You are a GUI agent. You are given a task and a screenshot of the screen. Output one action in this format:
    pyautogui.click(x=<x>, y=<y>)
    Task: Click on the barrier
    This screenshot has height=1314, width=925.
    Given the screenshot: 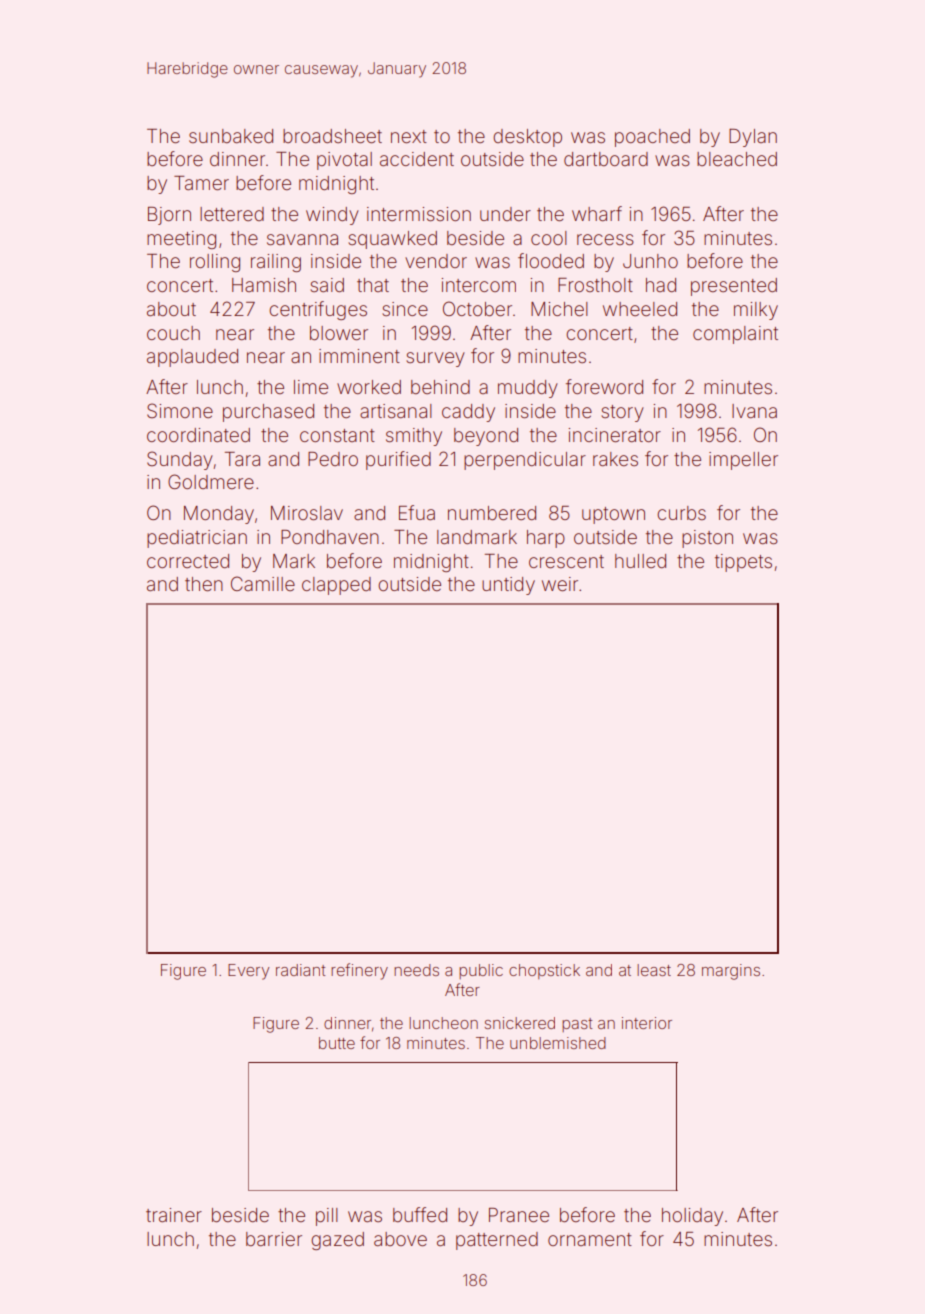 What is the action you would take?
    pyautogui.click(x=274, y=1239)
